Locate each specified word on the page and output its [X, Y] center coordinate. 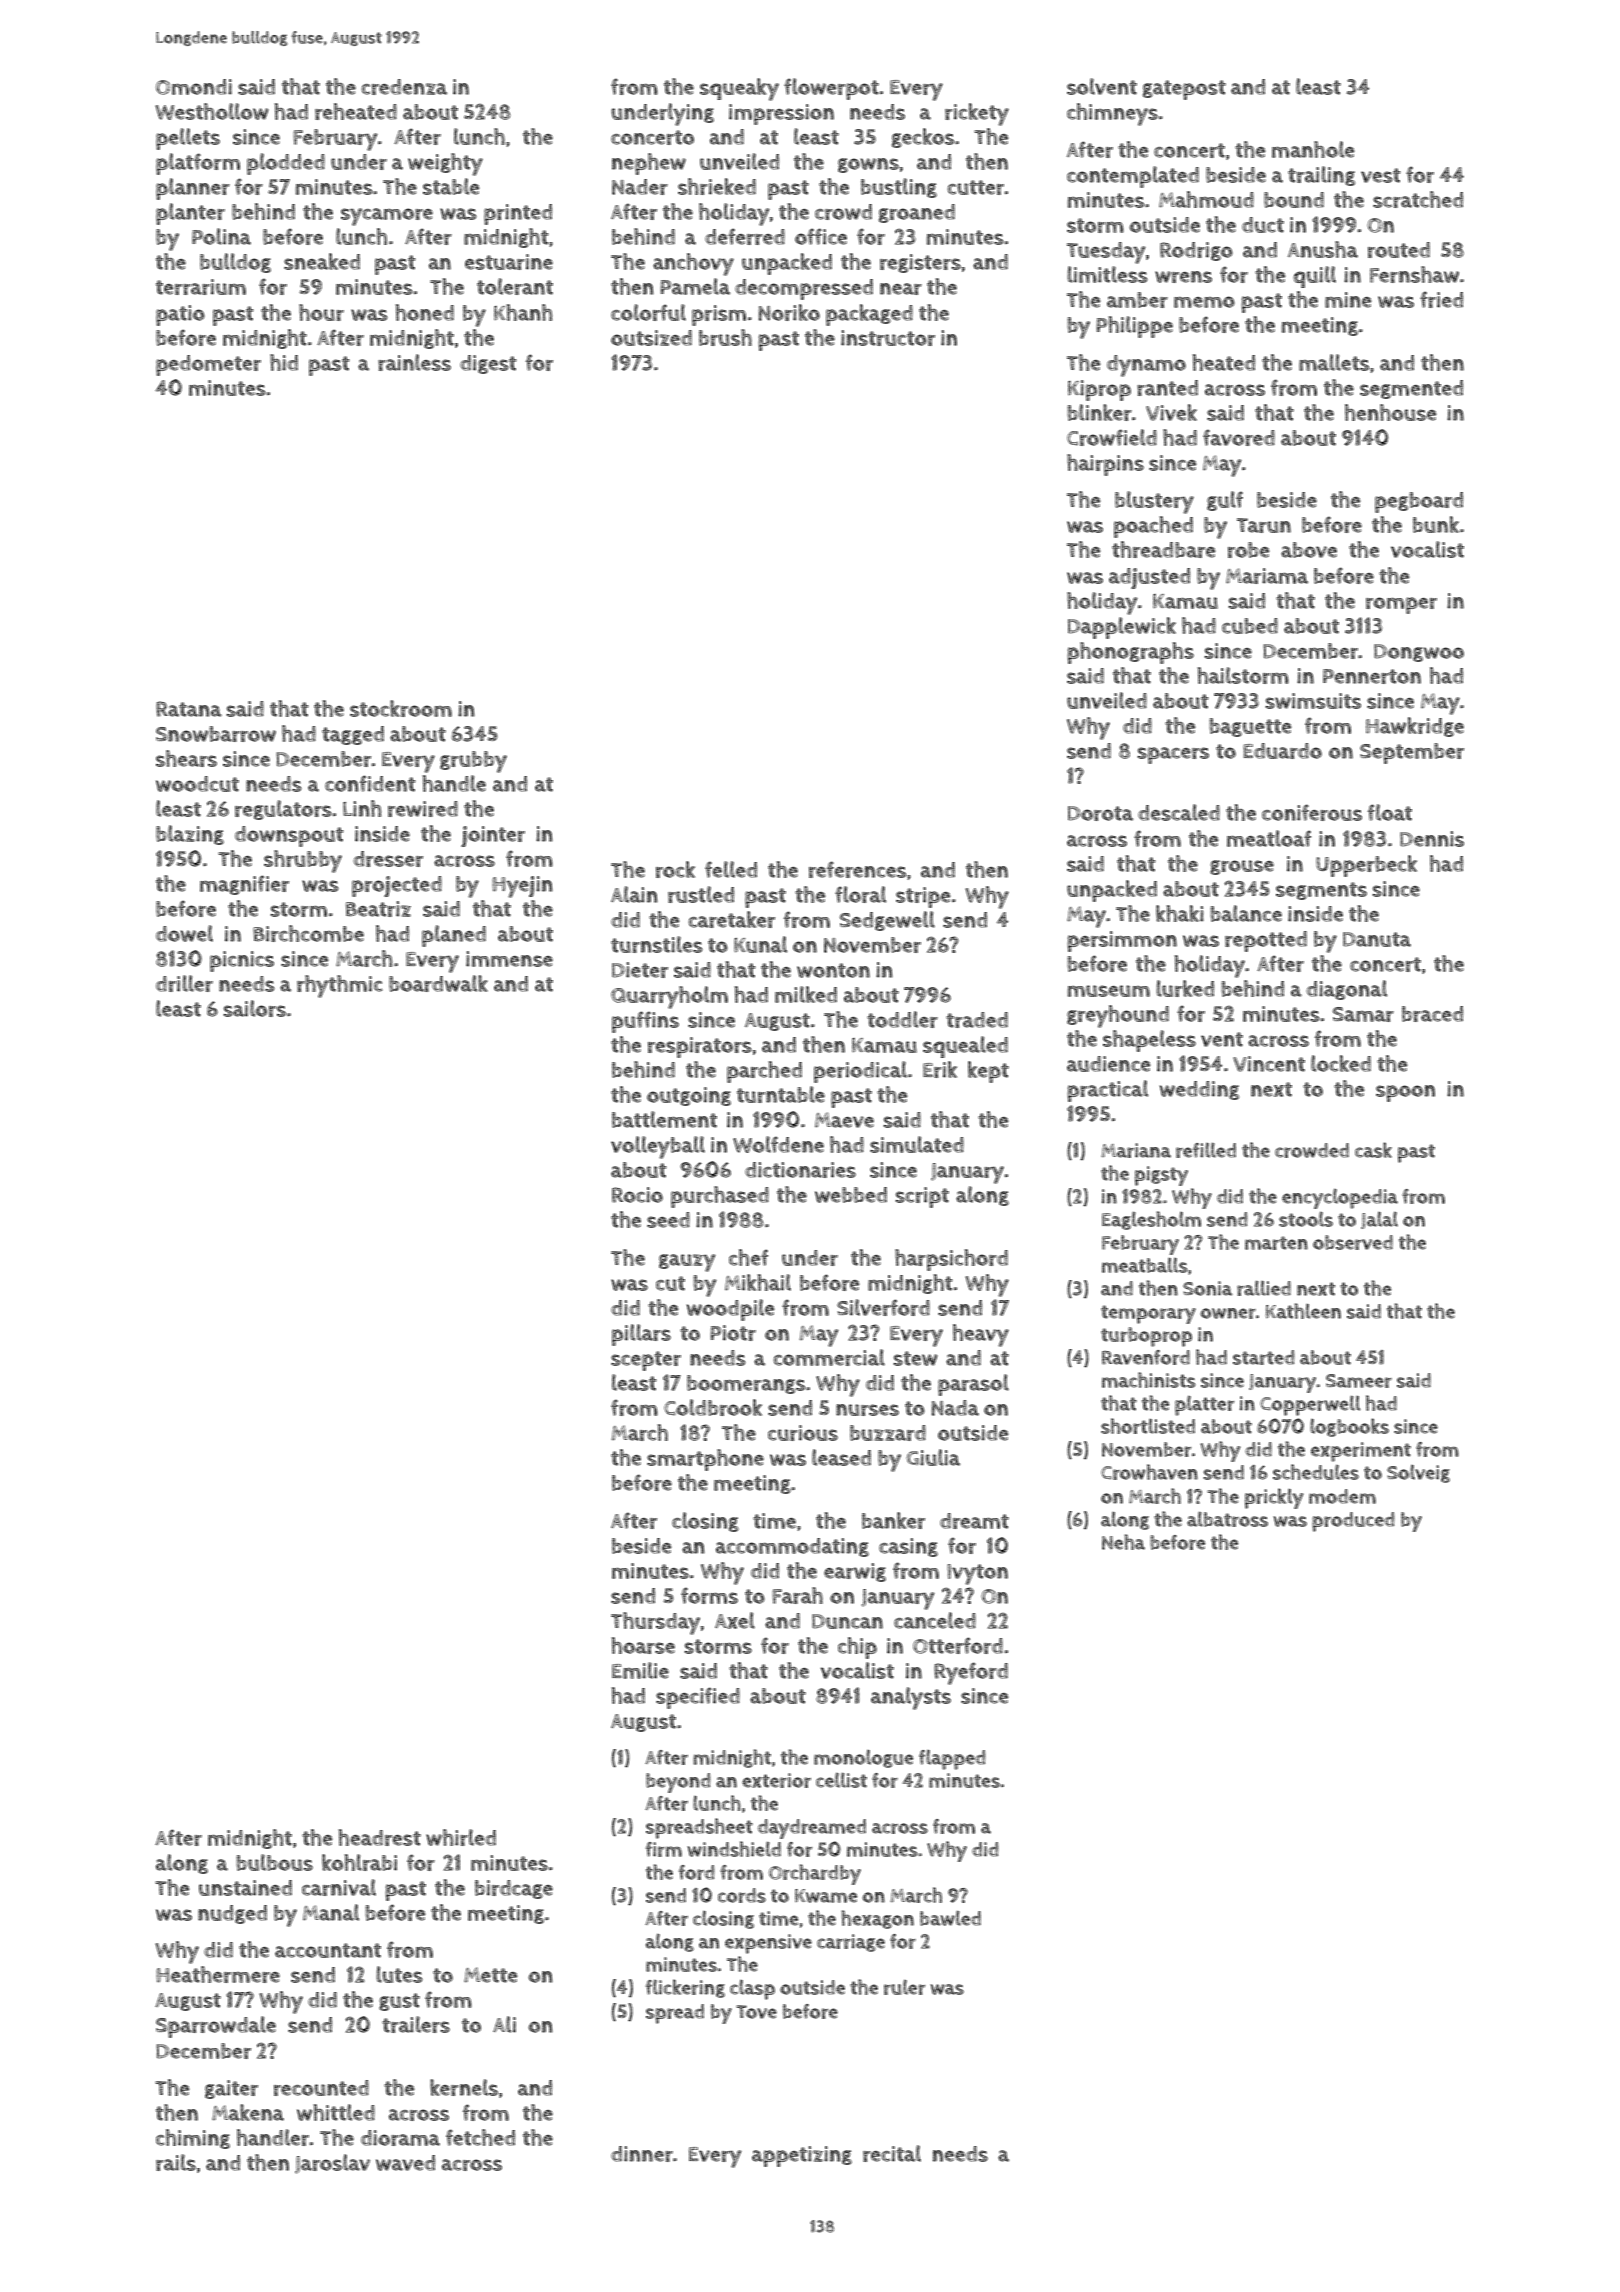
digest [488, 364]
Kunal [760, 944]
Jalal [1379, 1220]
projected [397, 886]
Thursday [656, 1623]
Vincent [1269, 1064]
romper [1401, 605]
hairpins [1105, 465]
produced [1353, 1522]
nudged [232, 1914]
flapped [952, 1759]
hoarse [643, 1645]
